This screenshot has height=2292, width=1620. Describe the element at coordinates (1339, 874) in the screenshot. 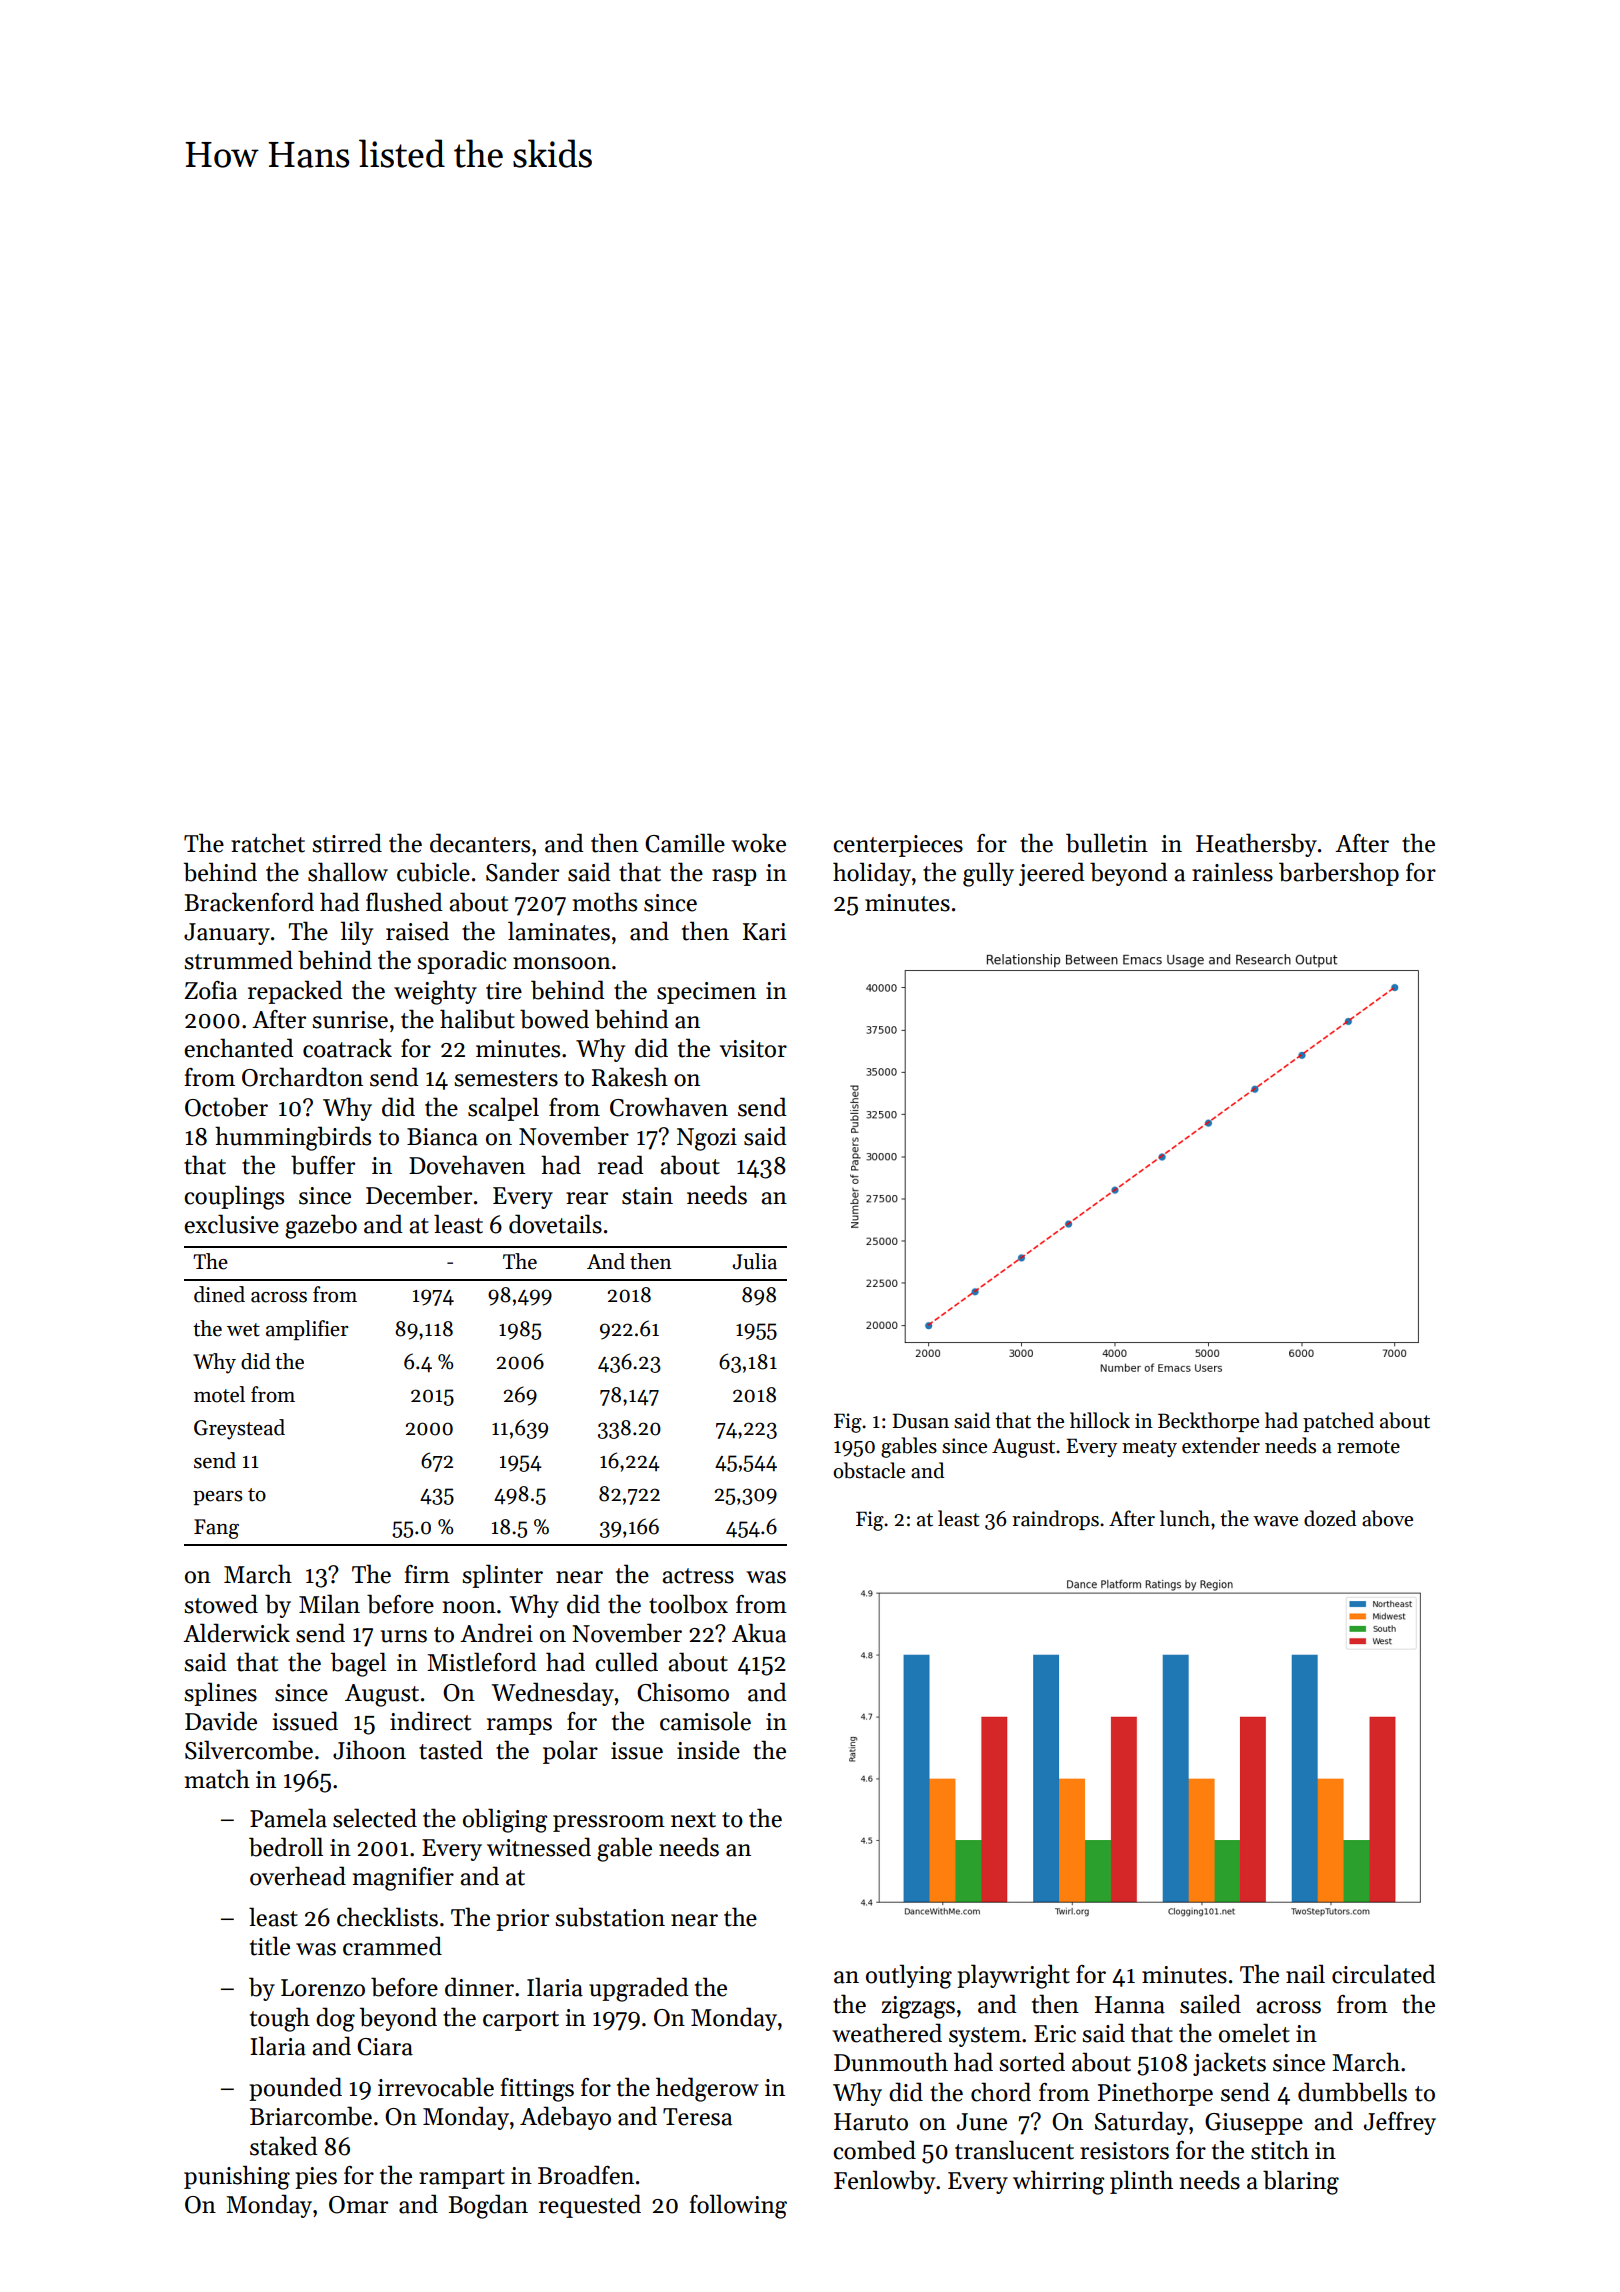

I see `barbershop` at that location.
